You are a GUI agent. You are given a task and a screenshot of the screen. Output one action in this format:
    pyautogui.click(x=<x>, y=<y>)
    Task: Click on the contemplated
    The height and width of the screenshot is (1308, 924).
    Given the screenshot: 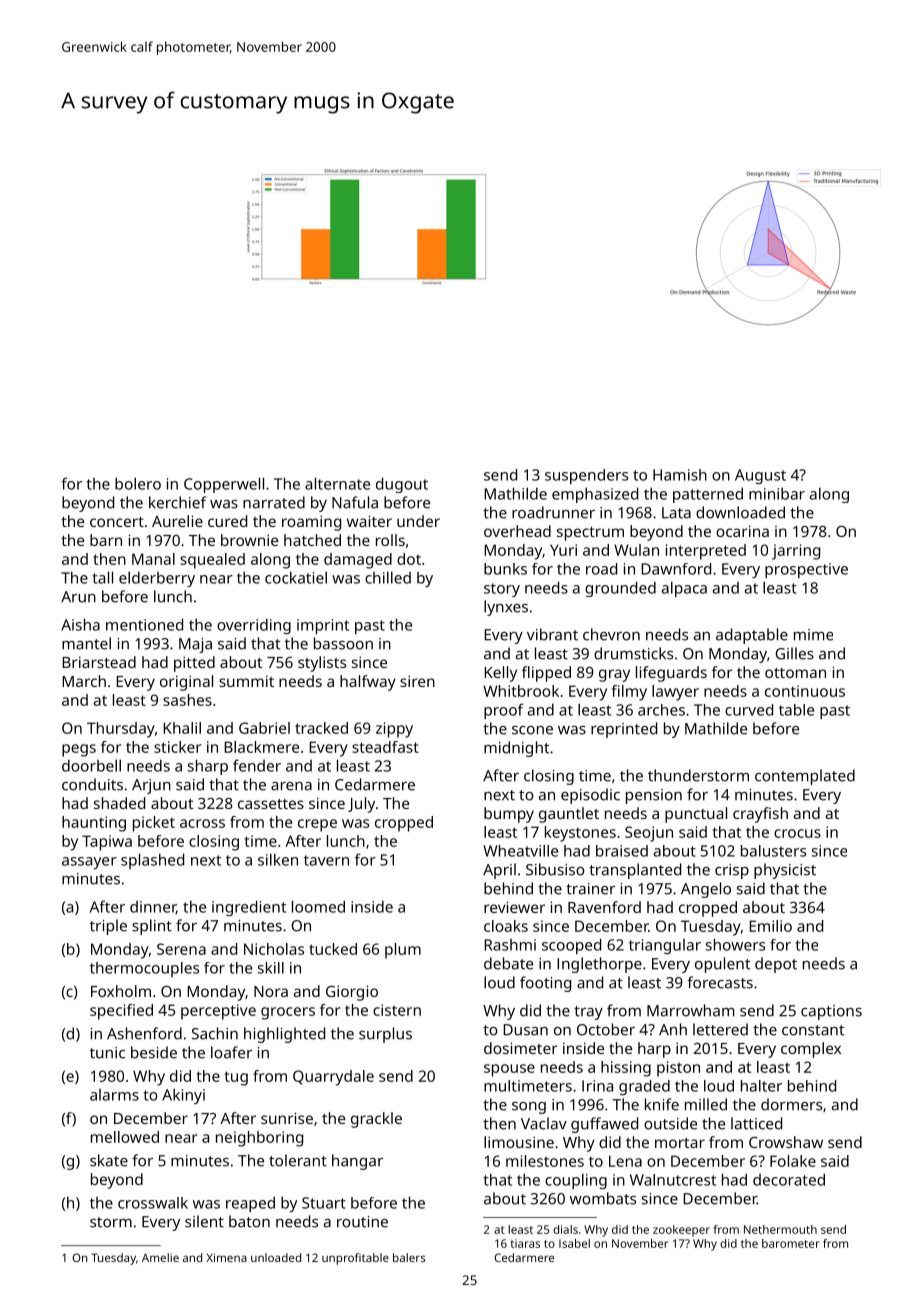 What is the action you would take?
    pyautogui.click(x=805, y=777)
